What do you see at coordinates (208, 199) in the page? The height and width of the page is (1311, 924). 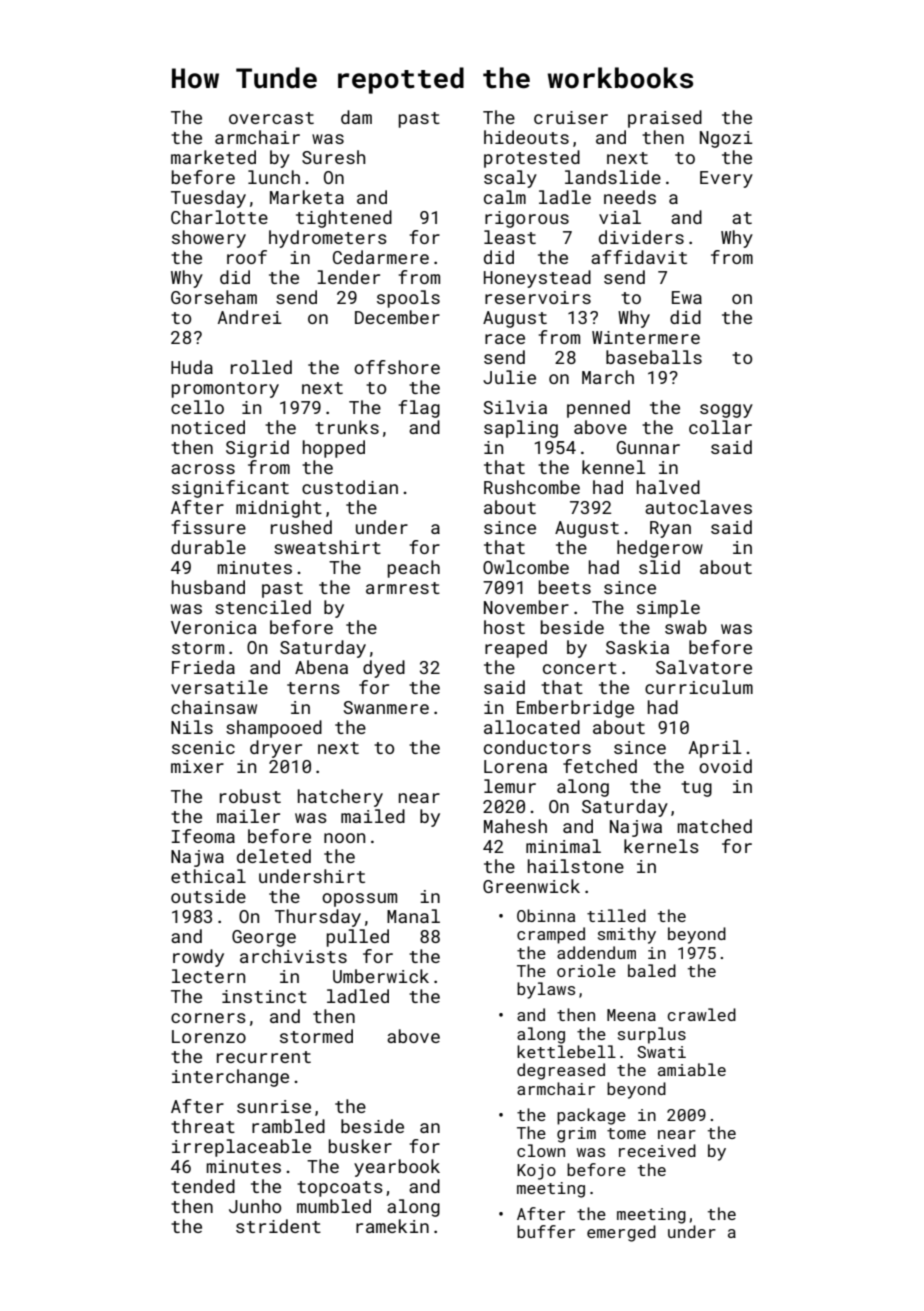 I see `Tuesday` at bounding box center [208, 199].
